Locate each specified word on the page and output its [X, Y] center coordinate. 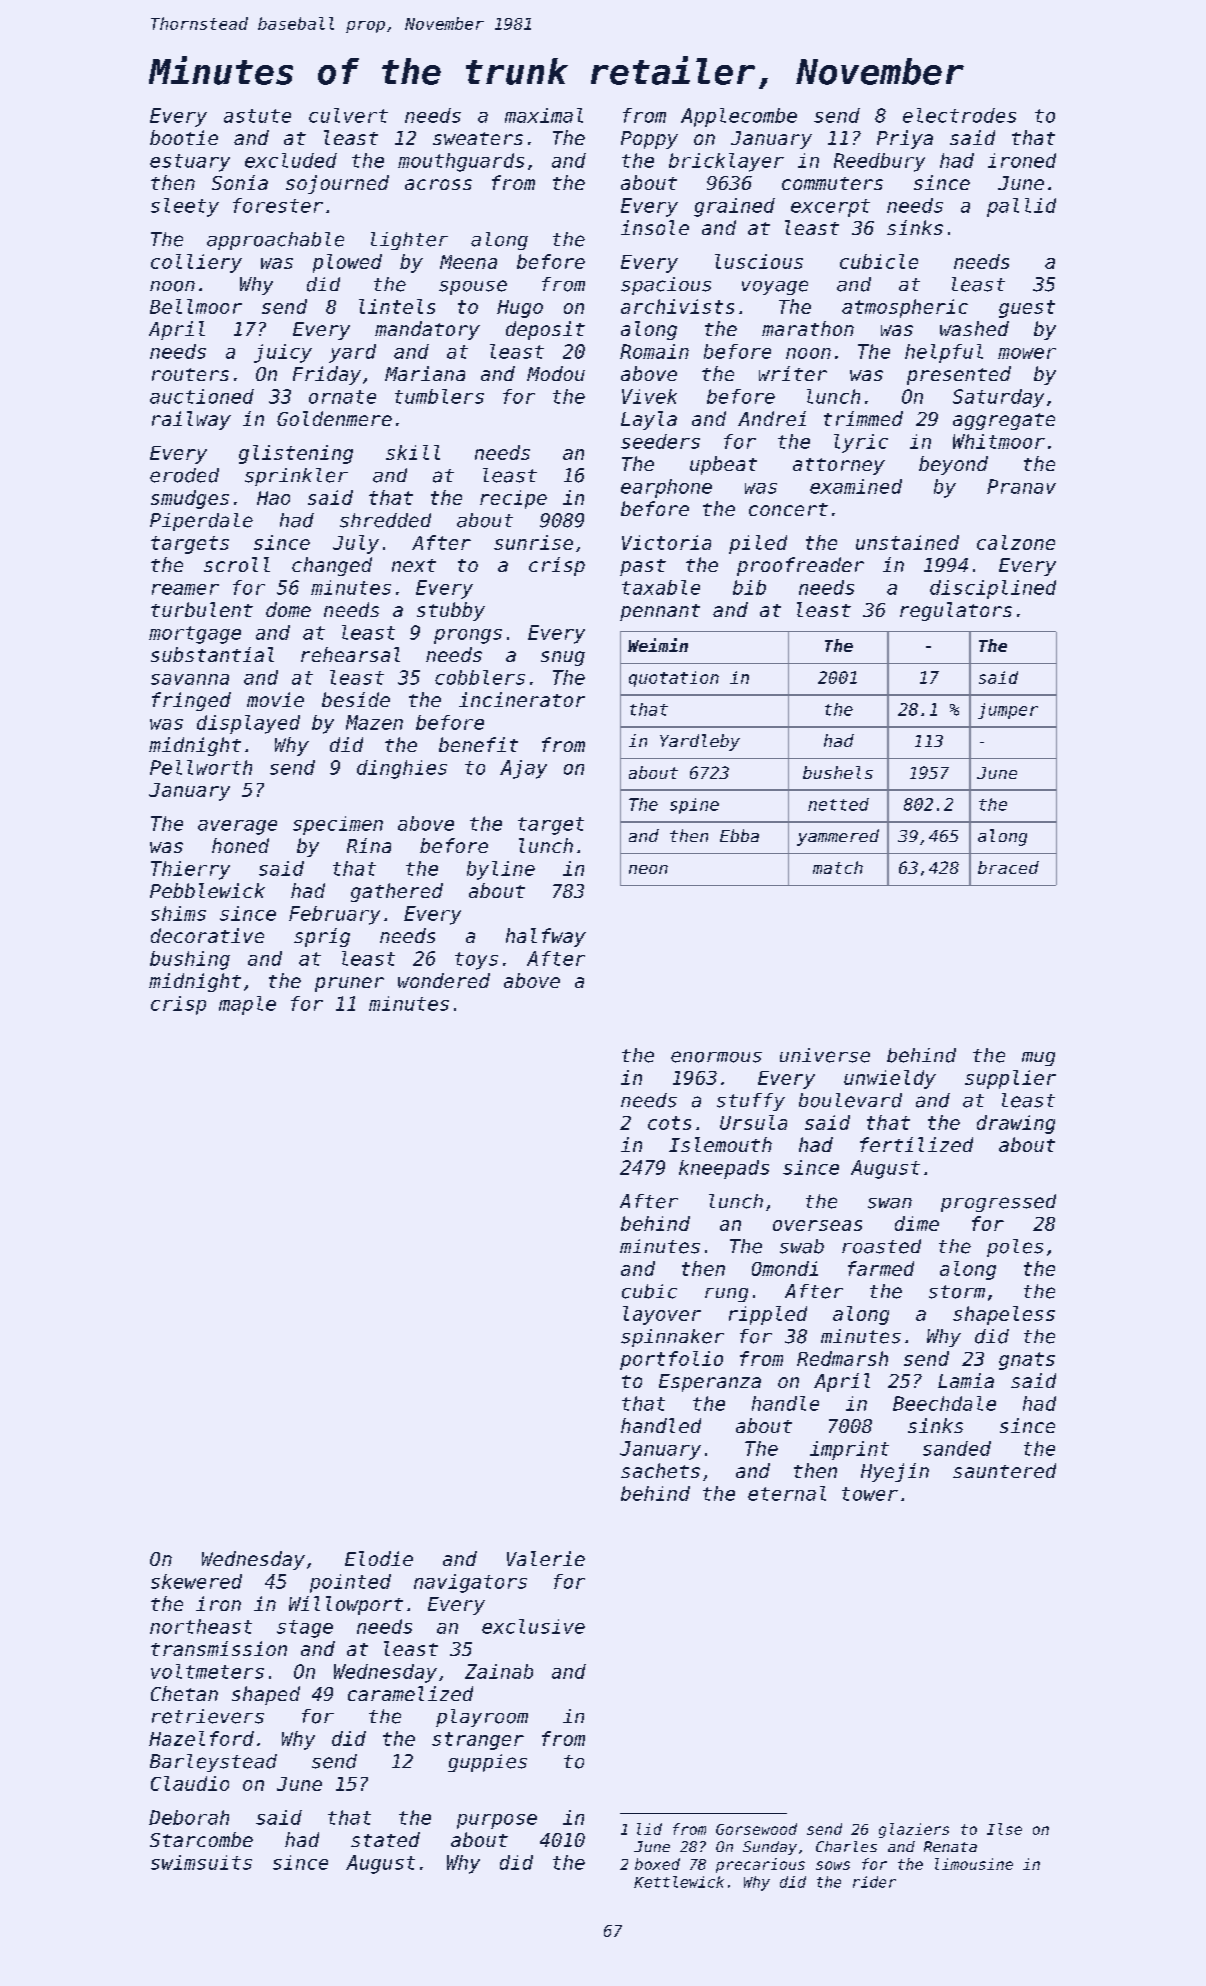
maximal [544, 115]
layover [662, 1315]
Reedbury [879, 162]
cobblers [480, 677]
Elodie [379, 1558]
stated [385, 1839]
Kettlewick [679, 1882]
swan [890, 1203]
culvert [348, 115]
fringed [191, 701]
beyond [953, 465]
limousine [974, 1864]
